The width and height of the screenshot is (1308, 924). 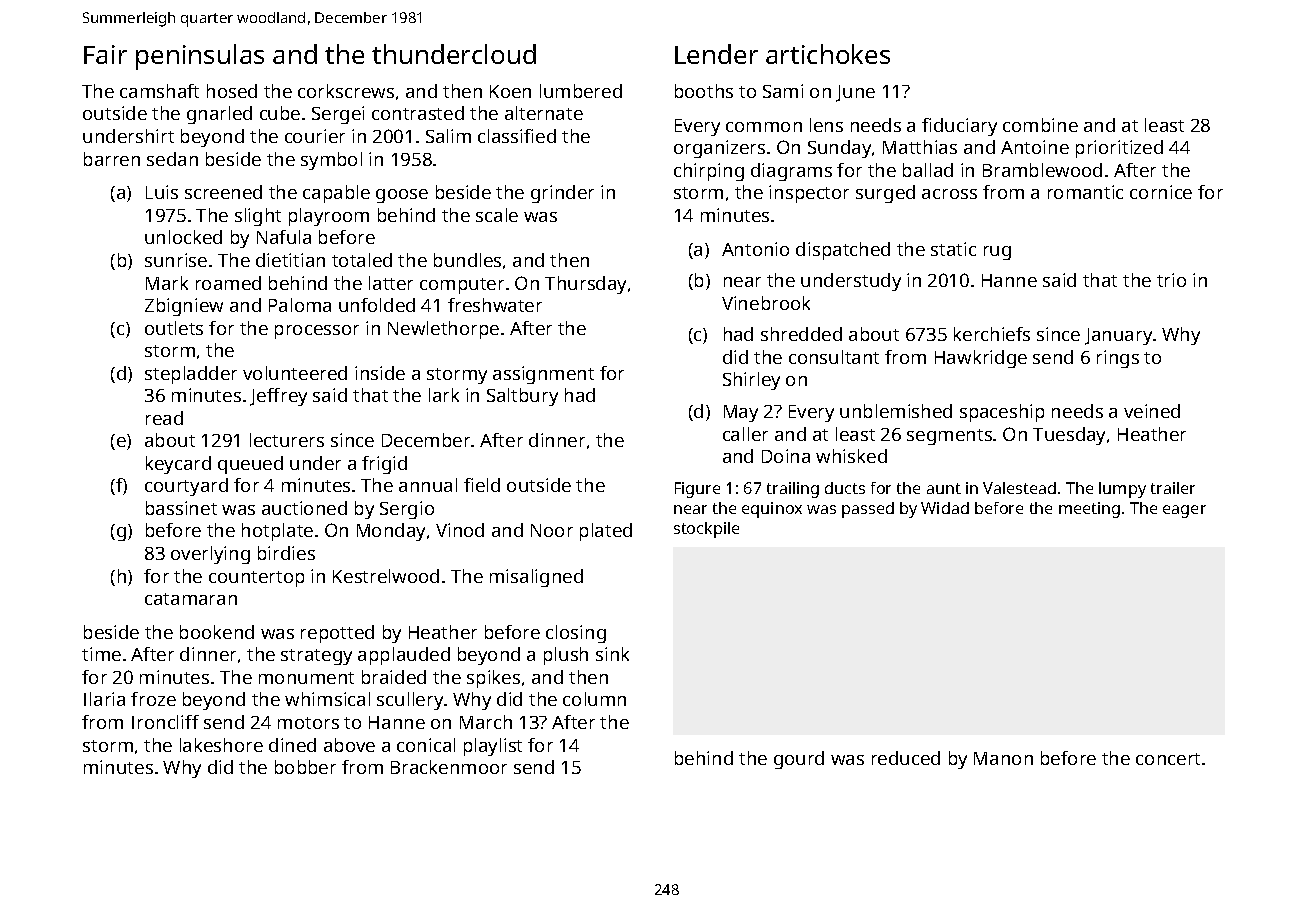 I want to click on applauded, so click(x=404, y=656).
